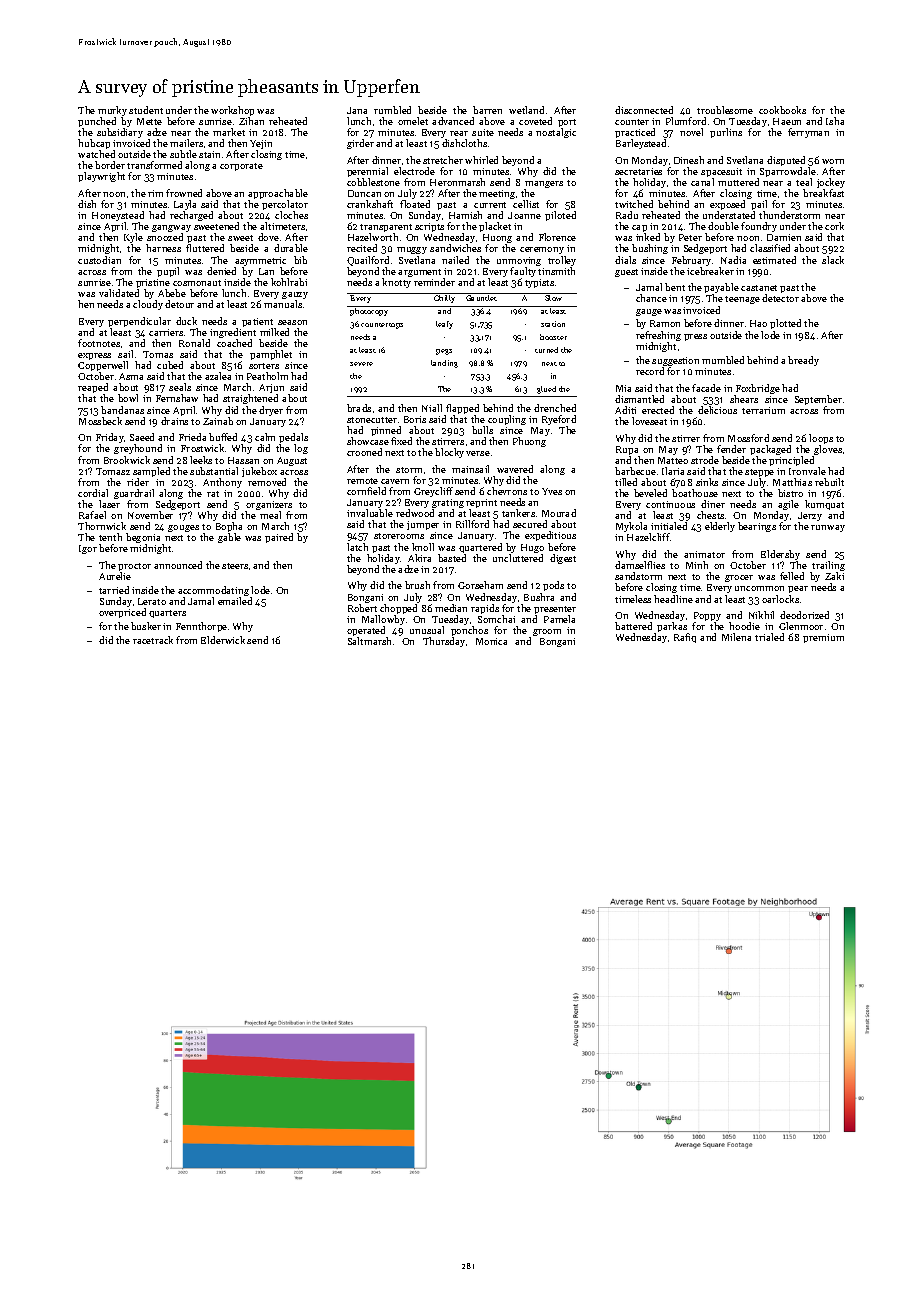 The height and width of the document is (1308, 924). Describe the element at coordinates (444, 325) in the document. I see `leafy` at that location.
